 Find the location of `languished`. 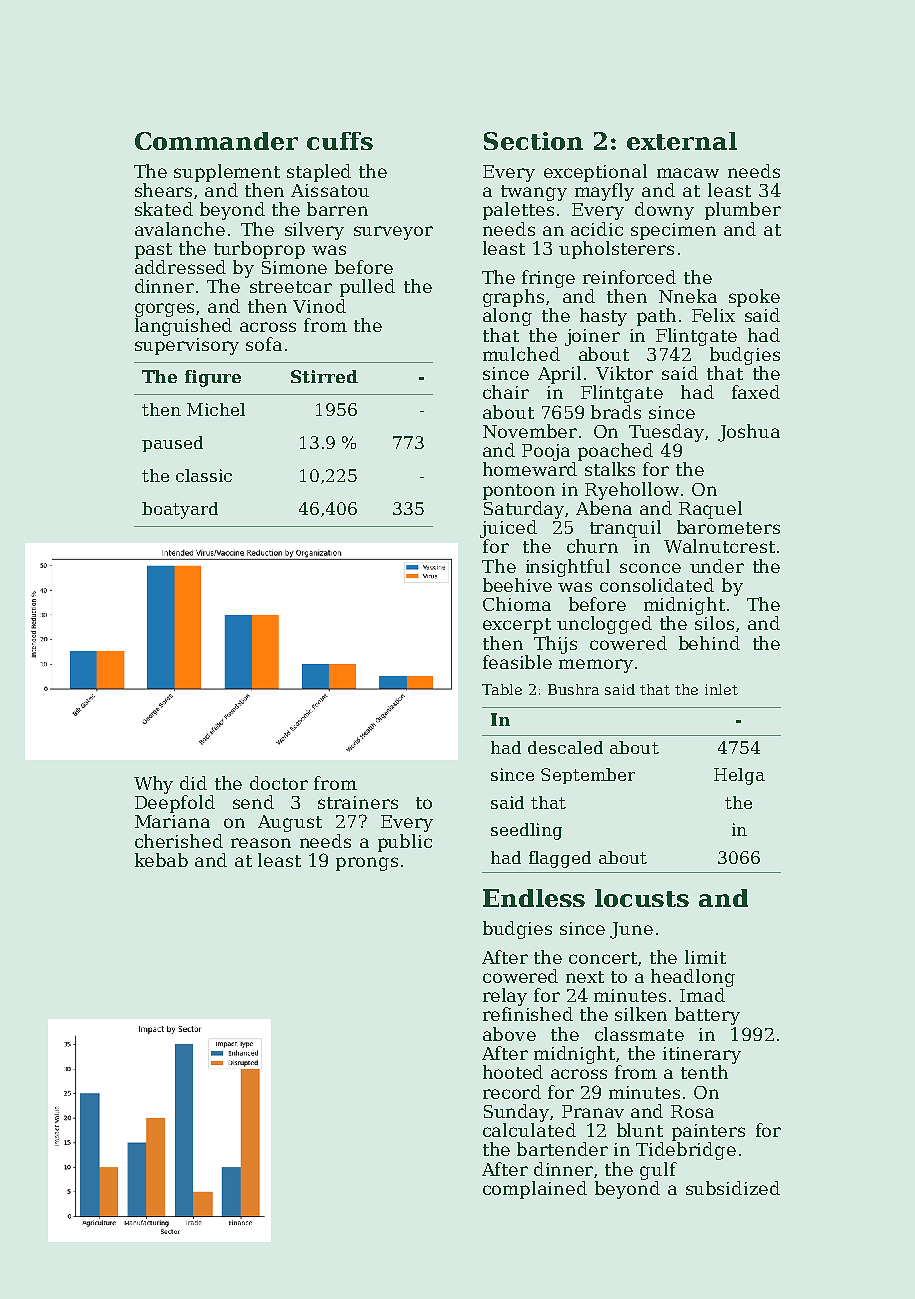

languished is located at coordinates (183, 327).
